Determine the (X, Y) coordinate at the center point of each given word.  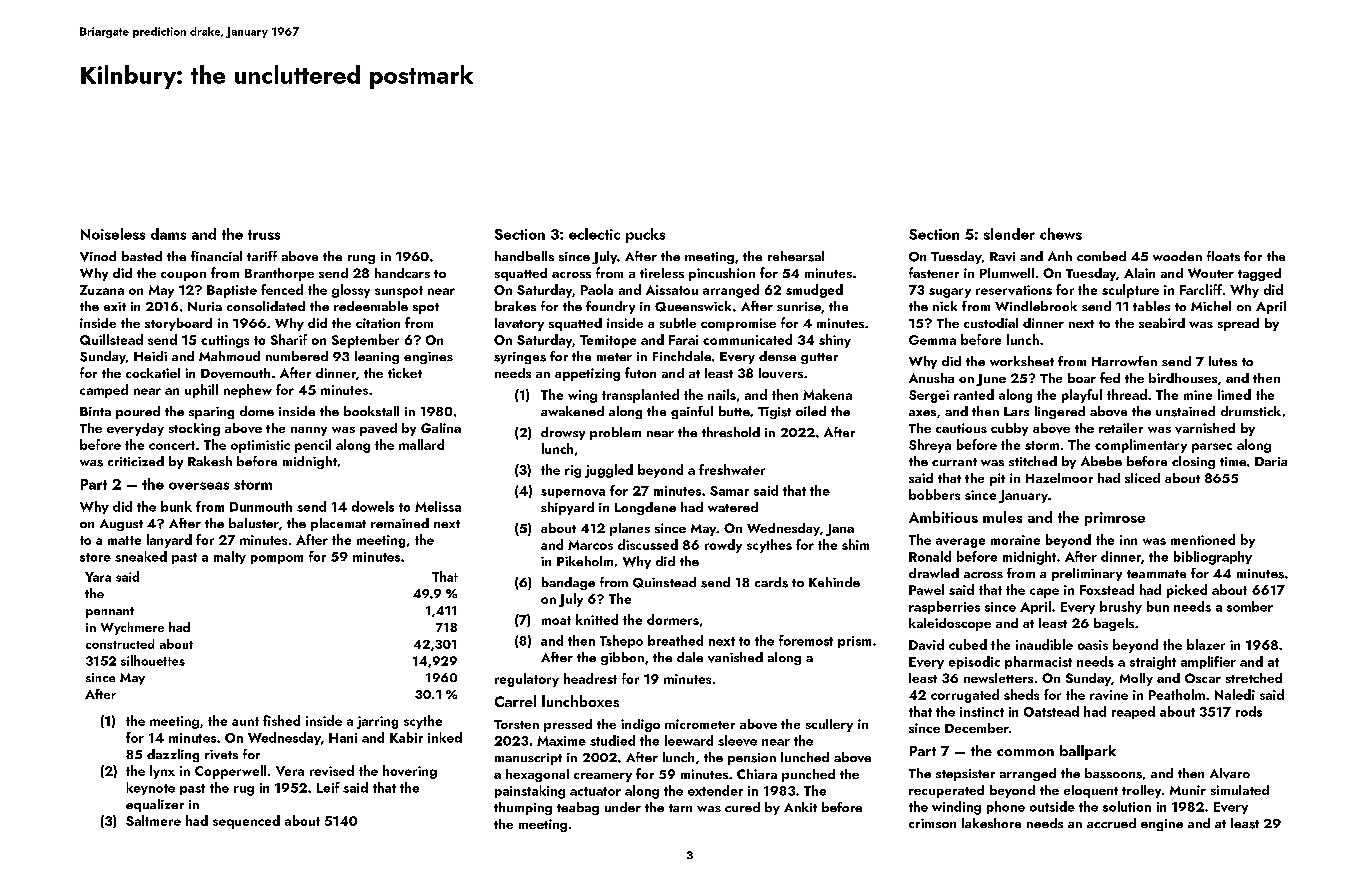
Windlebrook (1036, 306)
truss (264, 235)
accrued (1111, 823)
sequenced (246, 822)
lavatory (519, 324)
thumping (523, 808)
